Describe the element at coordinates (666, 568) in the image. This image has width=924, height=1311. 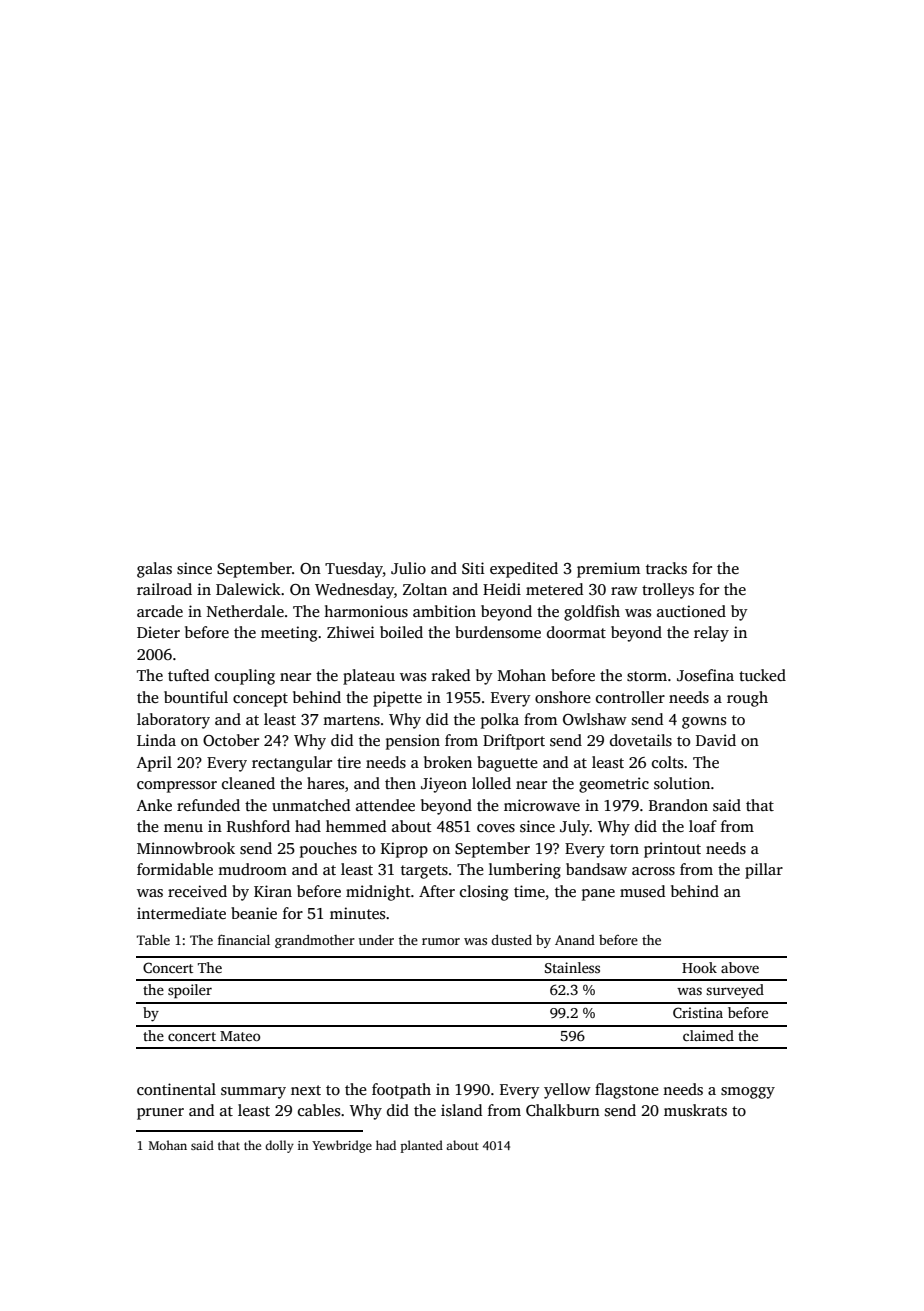
I see `tracks` at that location.
